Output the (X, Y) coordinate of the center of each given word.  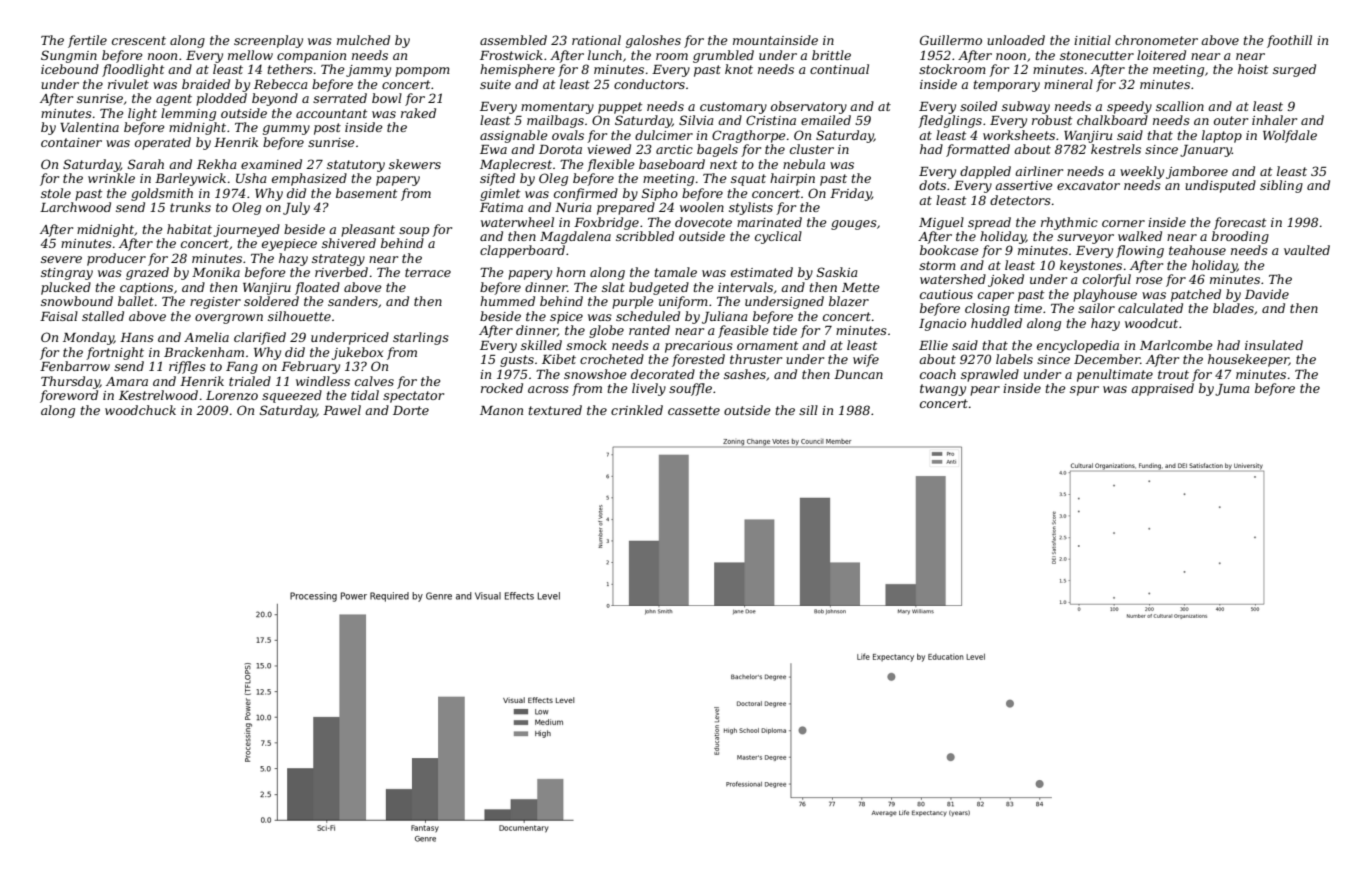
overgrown (229, 319)
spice (566, 318)
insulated (1274, 345)
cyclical (778, 237)
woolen (702, 207)
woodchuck (140, 410)
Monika (216, 272)
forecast (1240, 223)
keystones (1091, 266)
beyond (275, 99)
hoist (1253, 69)
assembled (513, 40)
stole (56, 193)
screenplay (268, 41)
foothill (1289, 41)
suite (495, 84)
